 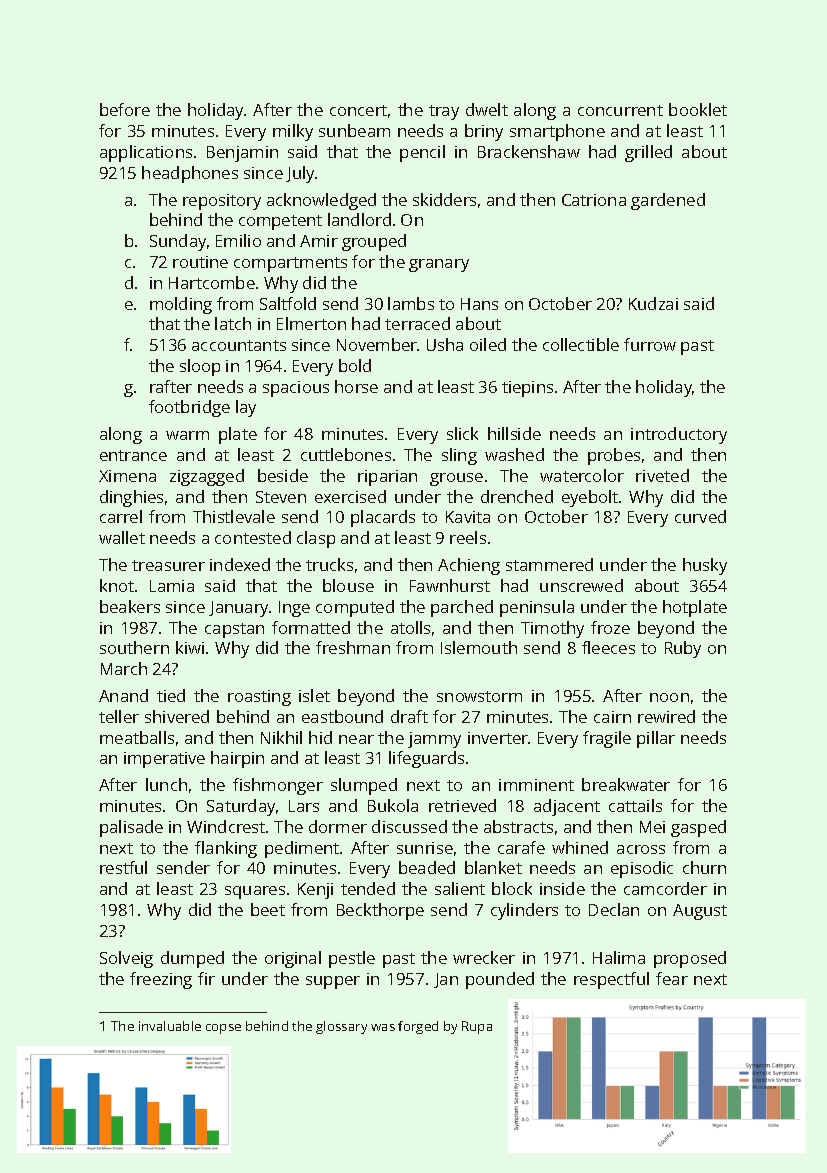 I want to click on before, so click(x=125, y=109).
